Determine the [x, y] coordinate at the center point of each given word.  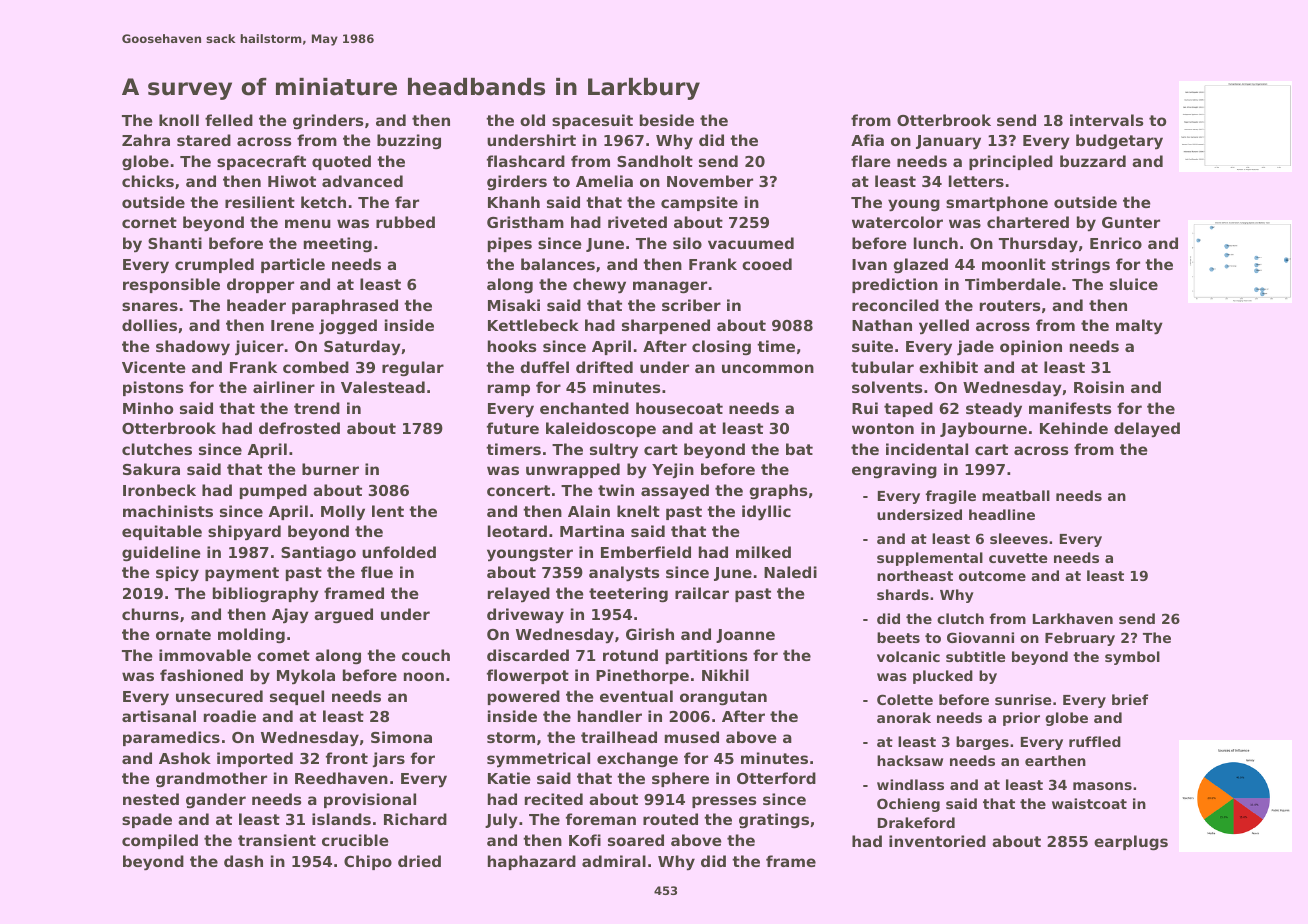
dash [243, 861]
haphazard [532, 862]
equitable [162, 532]
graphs [778, 492]
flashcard [526, 161]
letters [976, 181]
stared [204, 140]
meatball [1016, 495]
